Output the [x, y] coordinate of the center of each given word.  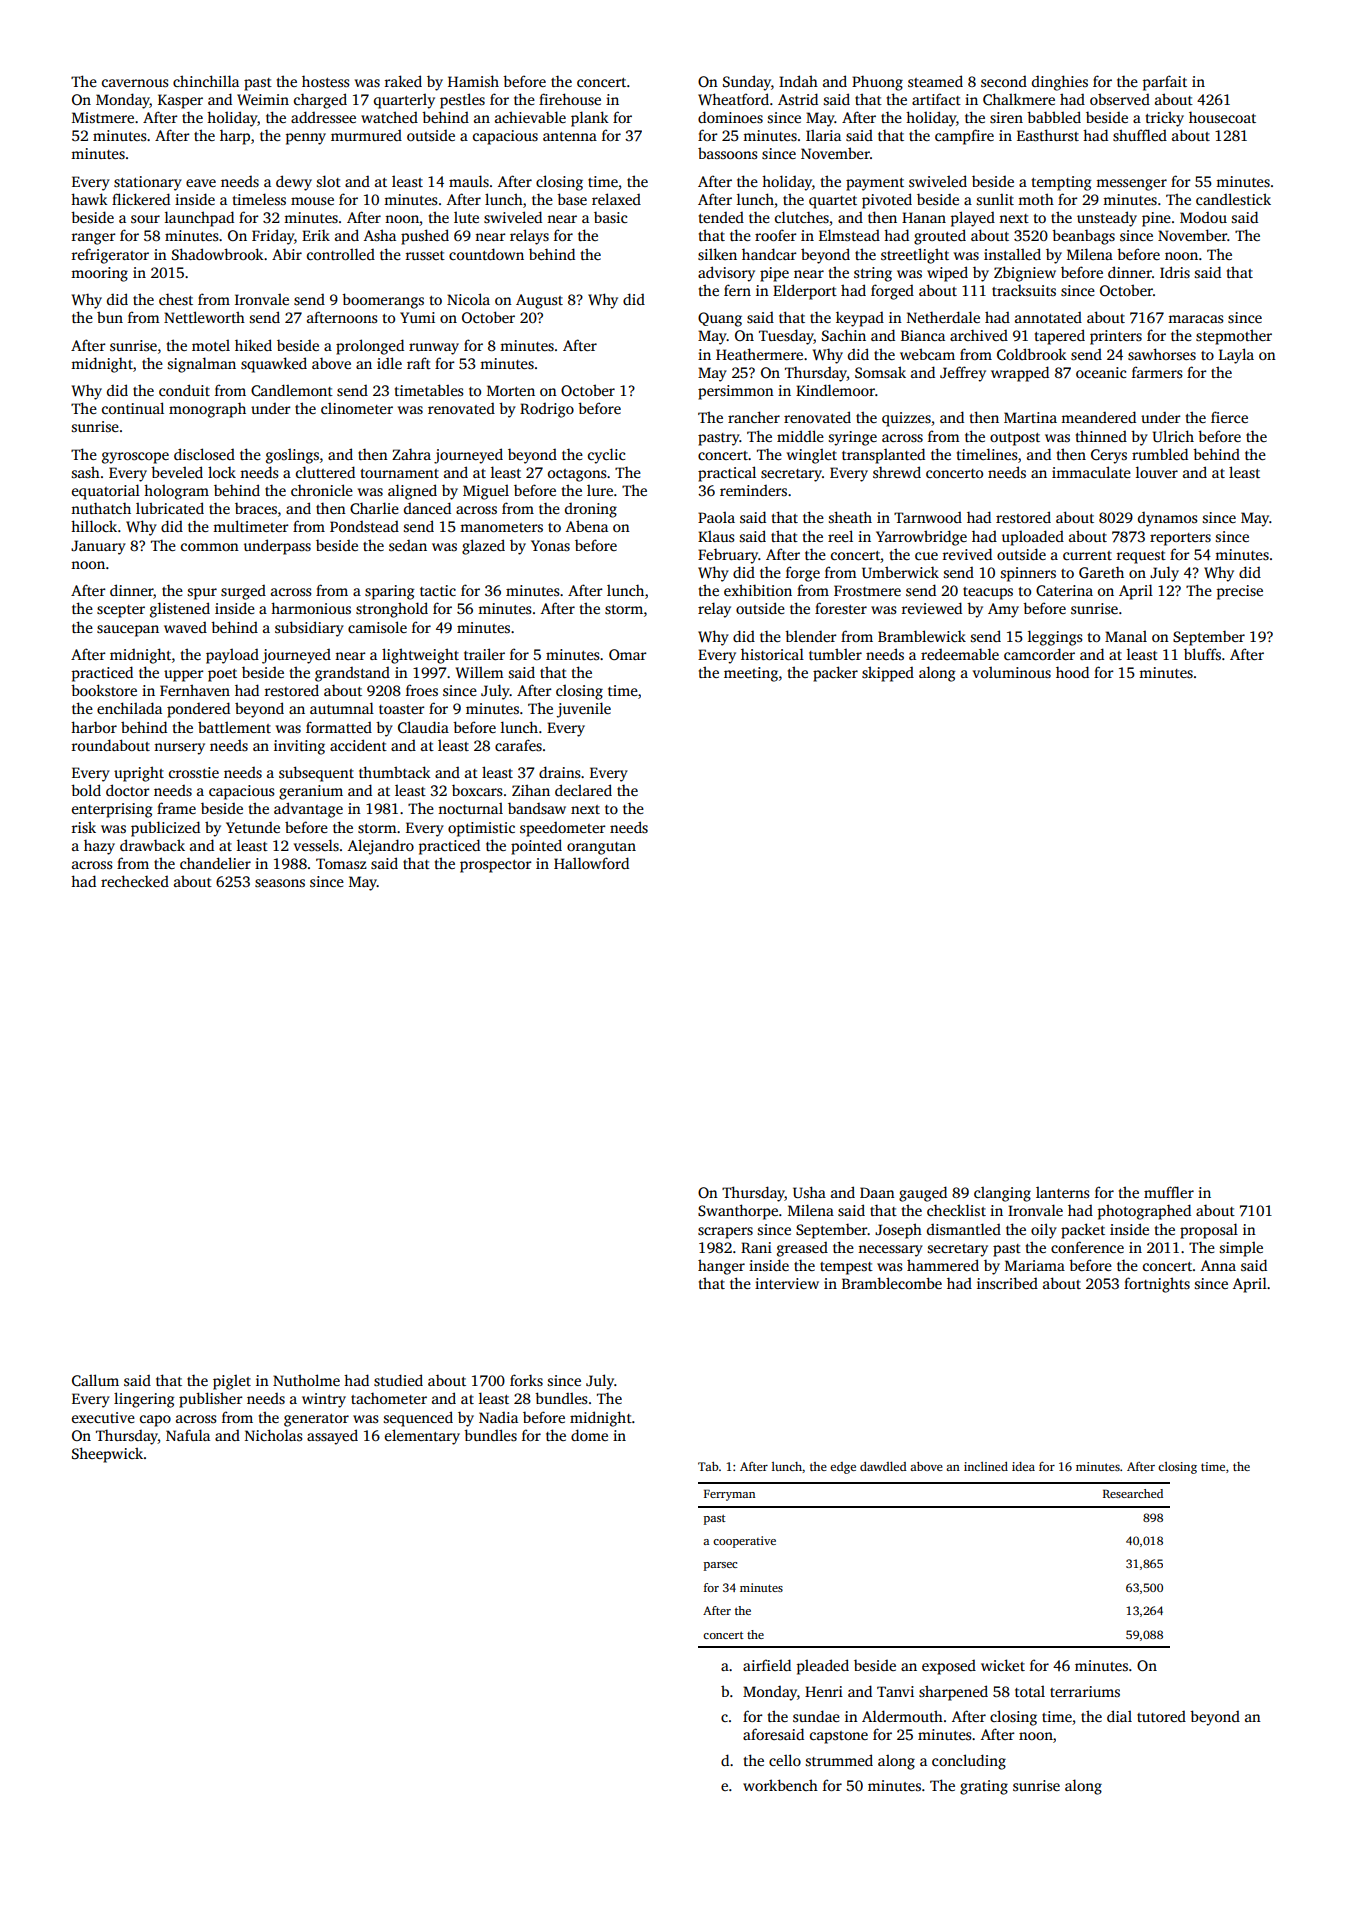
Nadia [498, 1417]
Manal [1126, 636]
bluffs [1202, 654]
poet [222, 675]
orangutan [601, 848]
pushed [425, 237]
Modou [1203, 217]
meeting [751, 674]
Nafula [188, 1435]
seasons [280, 883]
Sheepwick [107, 1455]
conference [1087, 1247]
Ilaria [823, 135]
